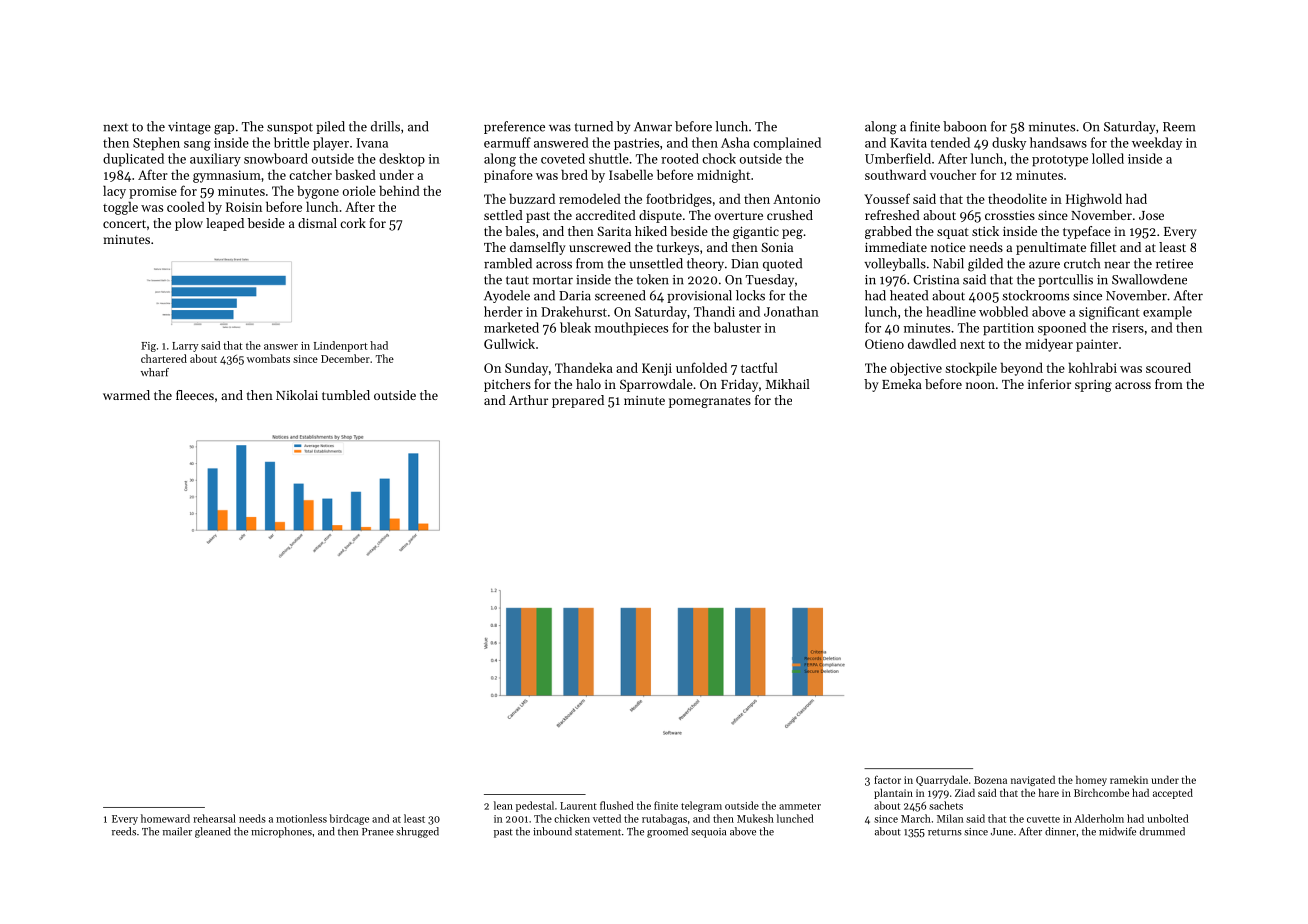  What do you see at coordinates (353, 223) in the page?
I see `cork` at bounding box center [353, 223].
